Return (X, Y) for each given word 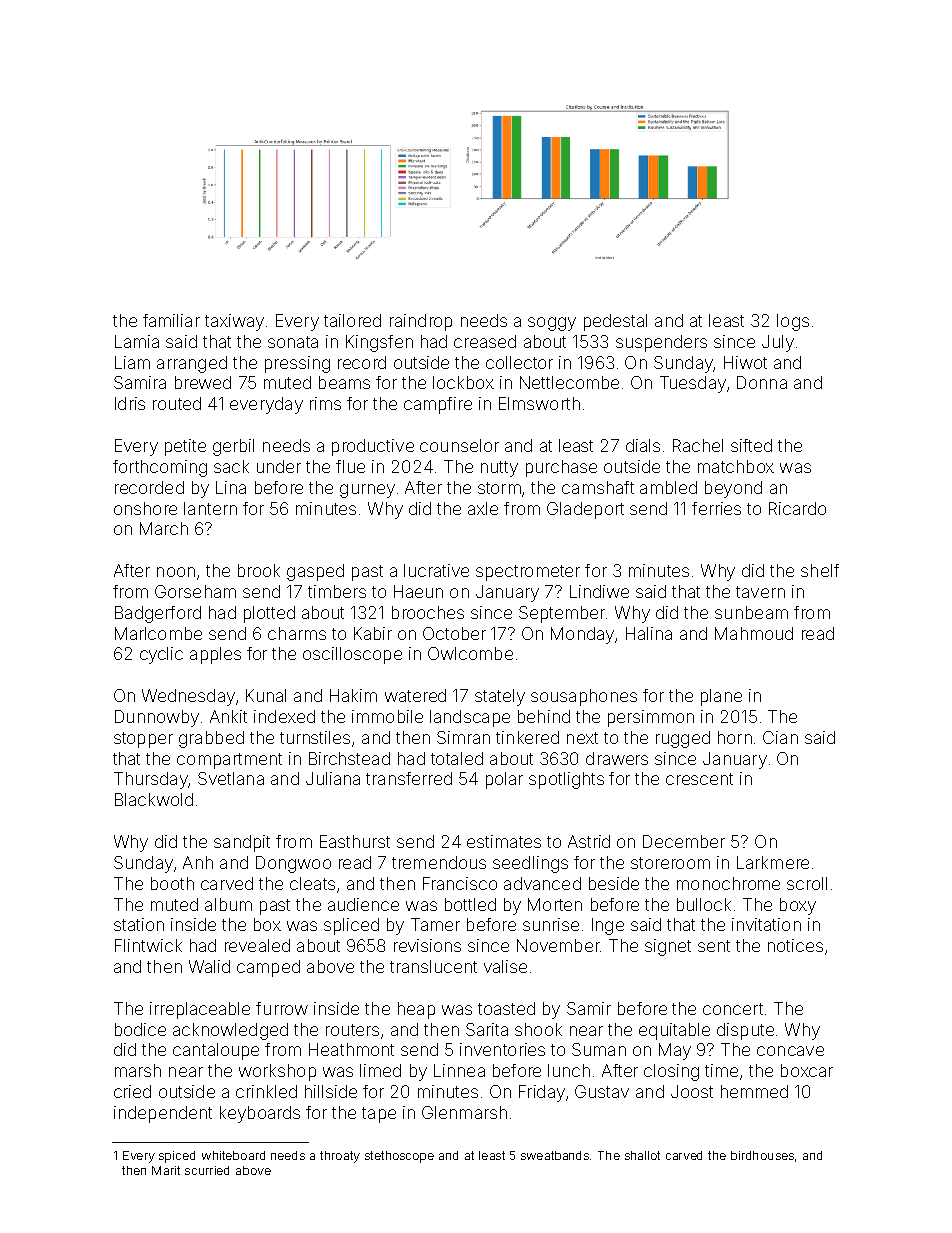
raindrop (421, 322)
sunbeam (751, 612)
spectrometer (528, 573)
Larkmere (773, 862)
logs (793, 322)
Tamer (435, 924)
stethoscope (399, 1157)
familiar (171, 320)
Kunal (266, 695)
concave (790, 1051)
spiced (177, 1157)
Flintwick (148, 945)
